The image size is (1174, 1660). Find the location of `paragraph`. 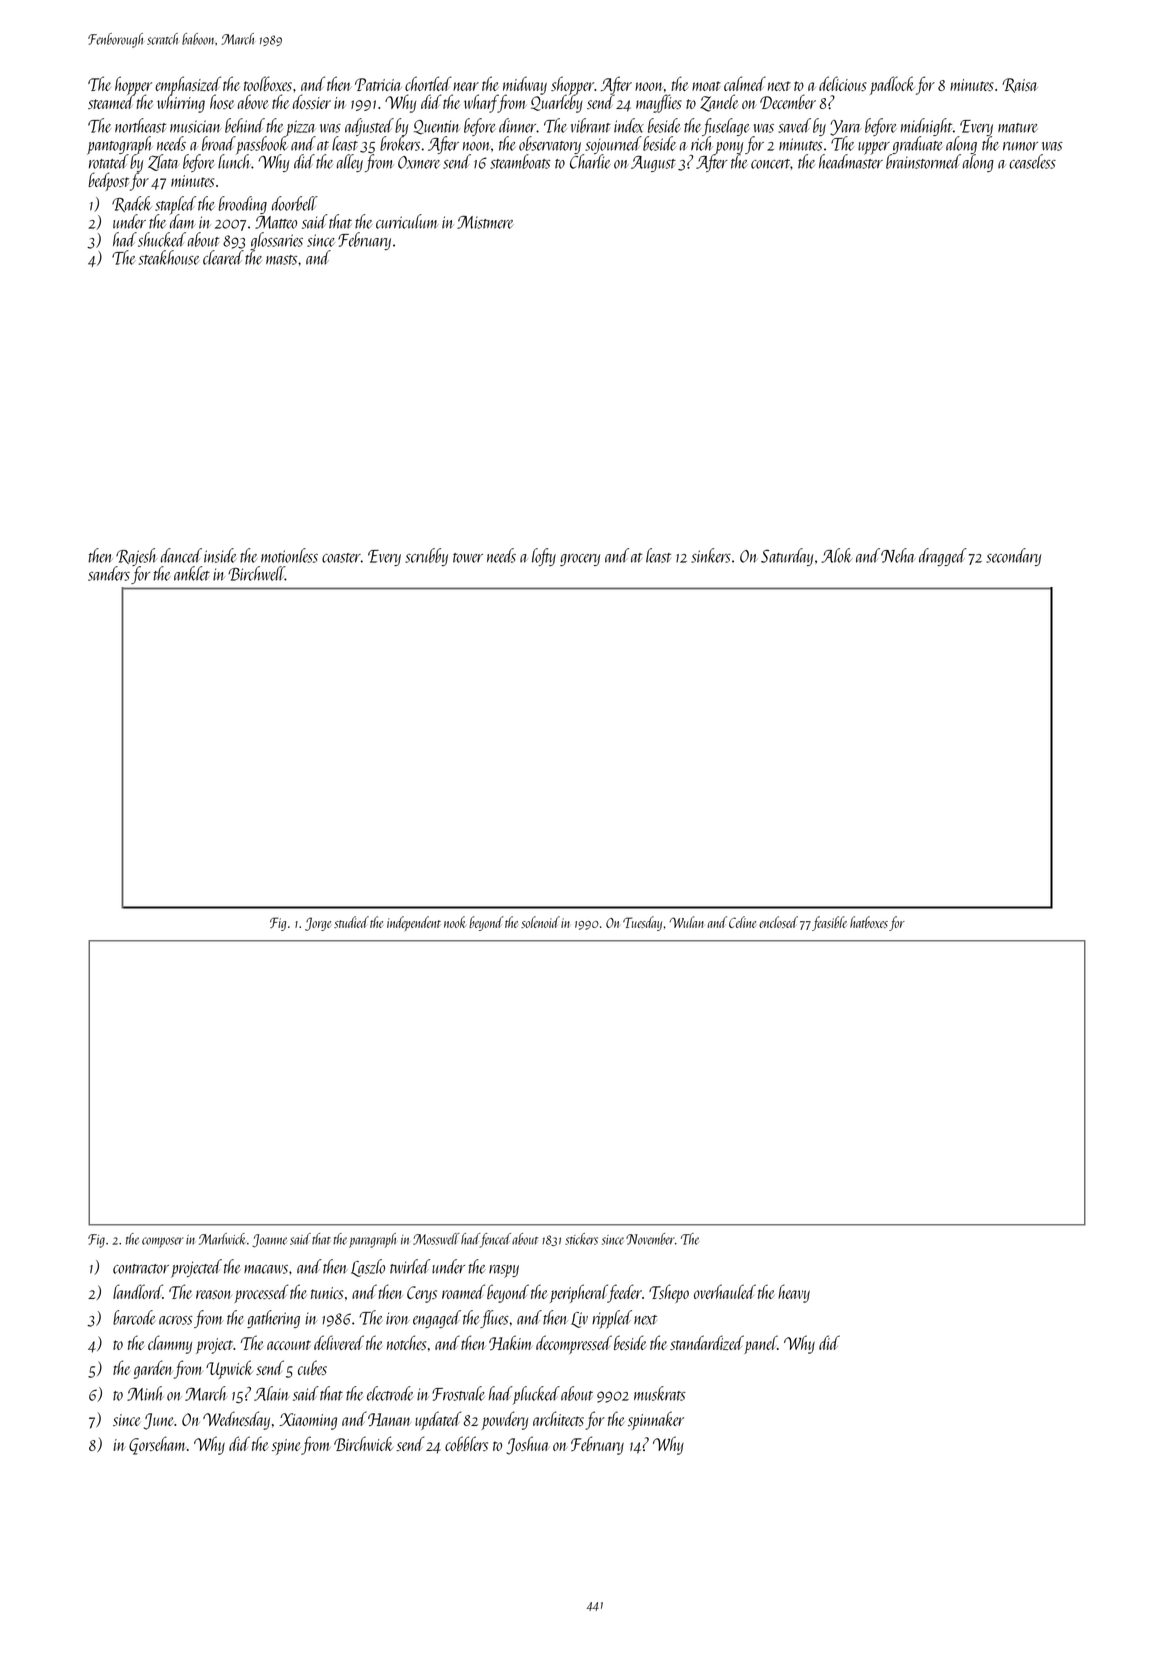

paragraph is located at coordinates (372, 1240).
